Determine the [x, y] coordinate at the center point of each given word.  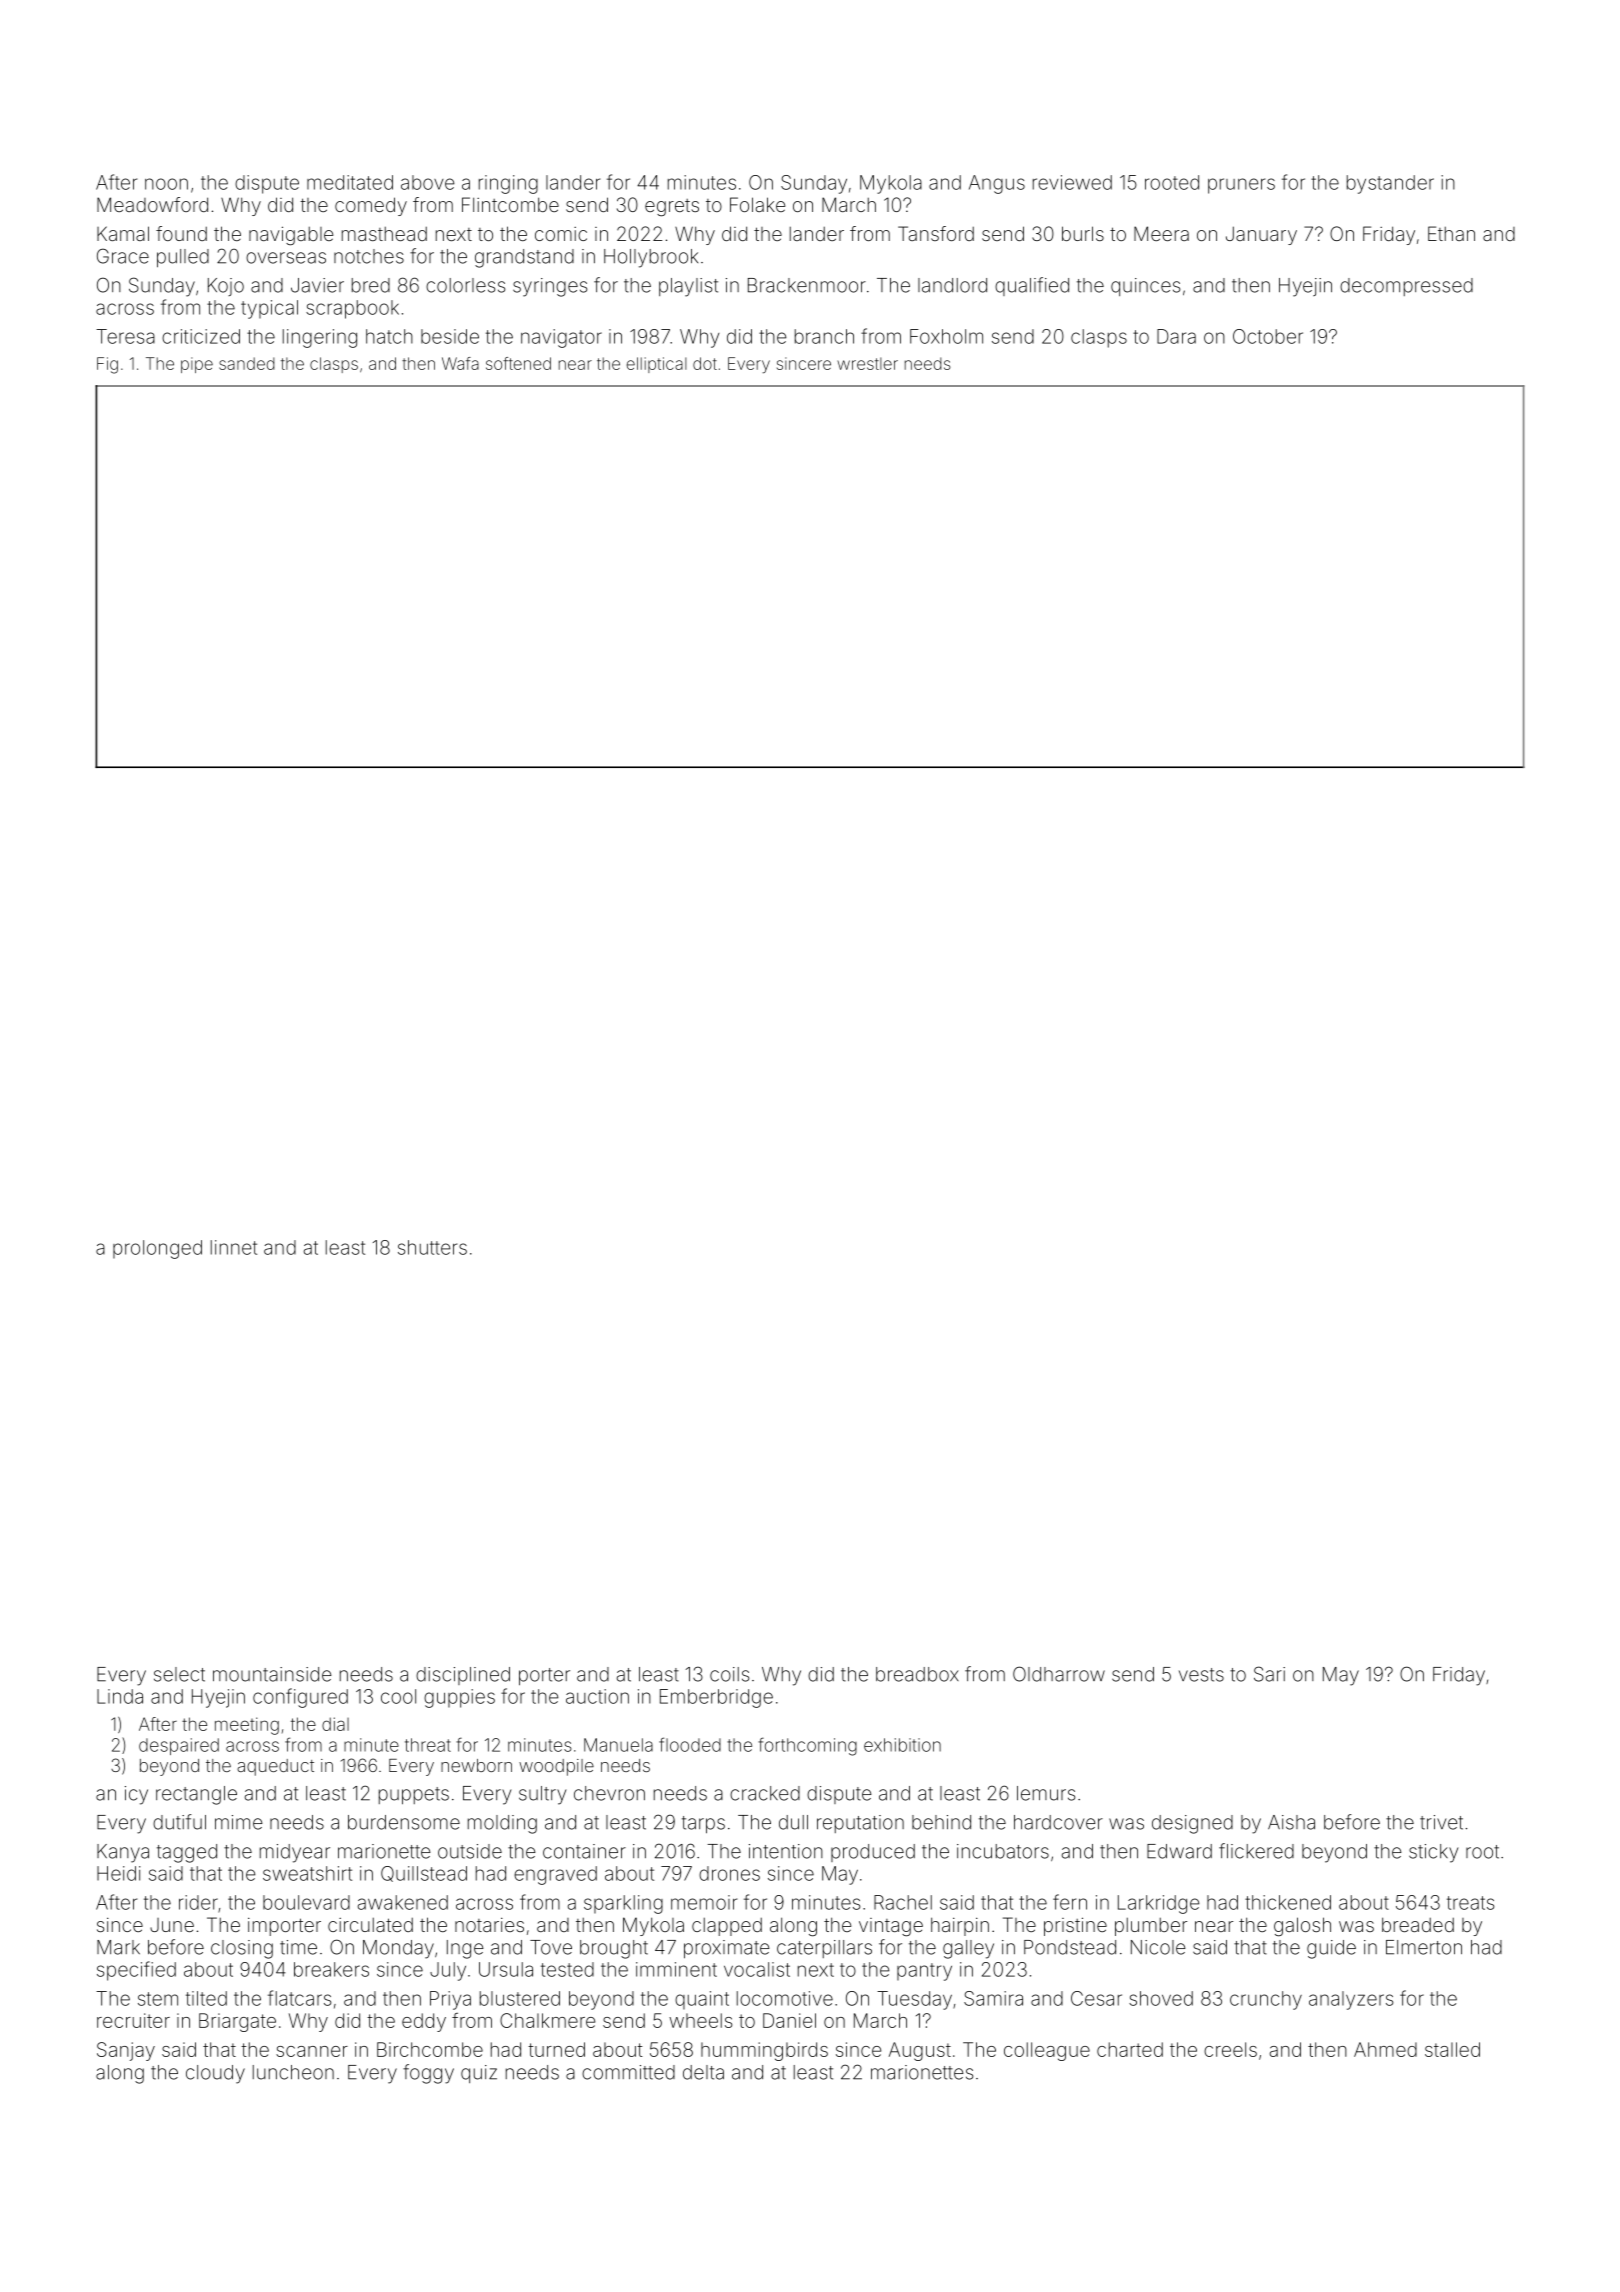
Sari [1269, 1674]
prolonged [157, 1249]
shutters [432, 1247]
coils [729, 1674]
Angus [997, 184]
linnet [234, 1247]
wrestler [867, 363]
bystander [1390, 184]
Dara [1176, 336]
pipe [197, 365]
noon [166, 184]
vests [1201, 1675]
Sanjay [126, 2051]
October [1268, 336]
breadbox [917, 1674]
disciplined [463, 1676]
